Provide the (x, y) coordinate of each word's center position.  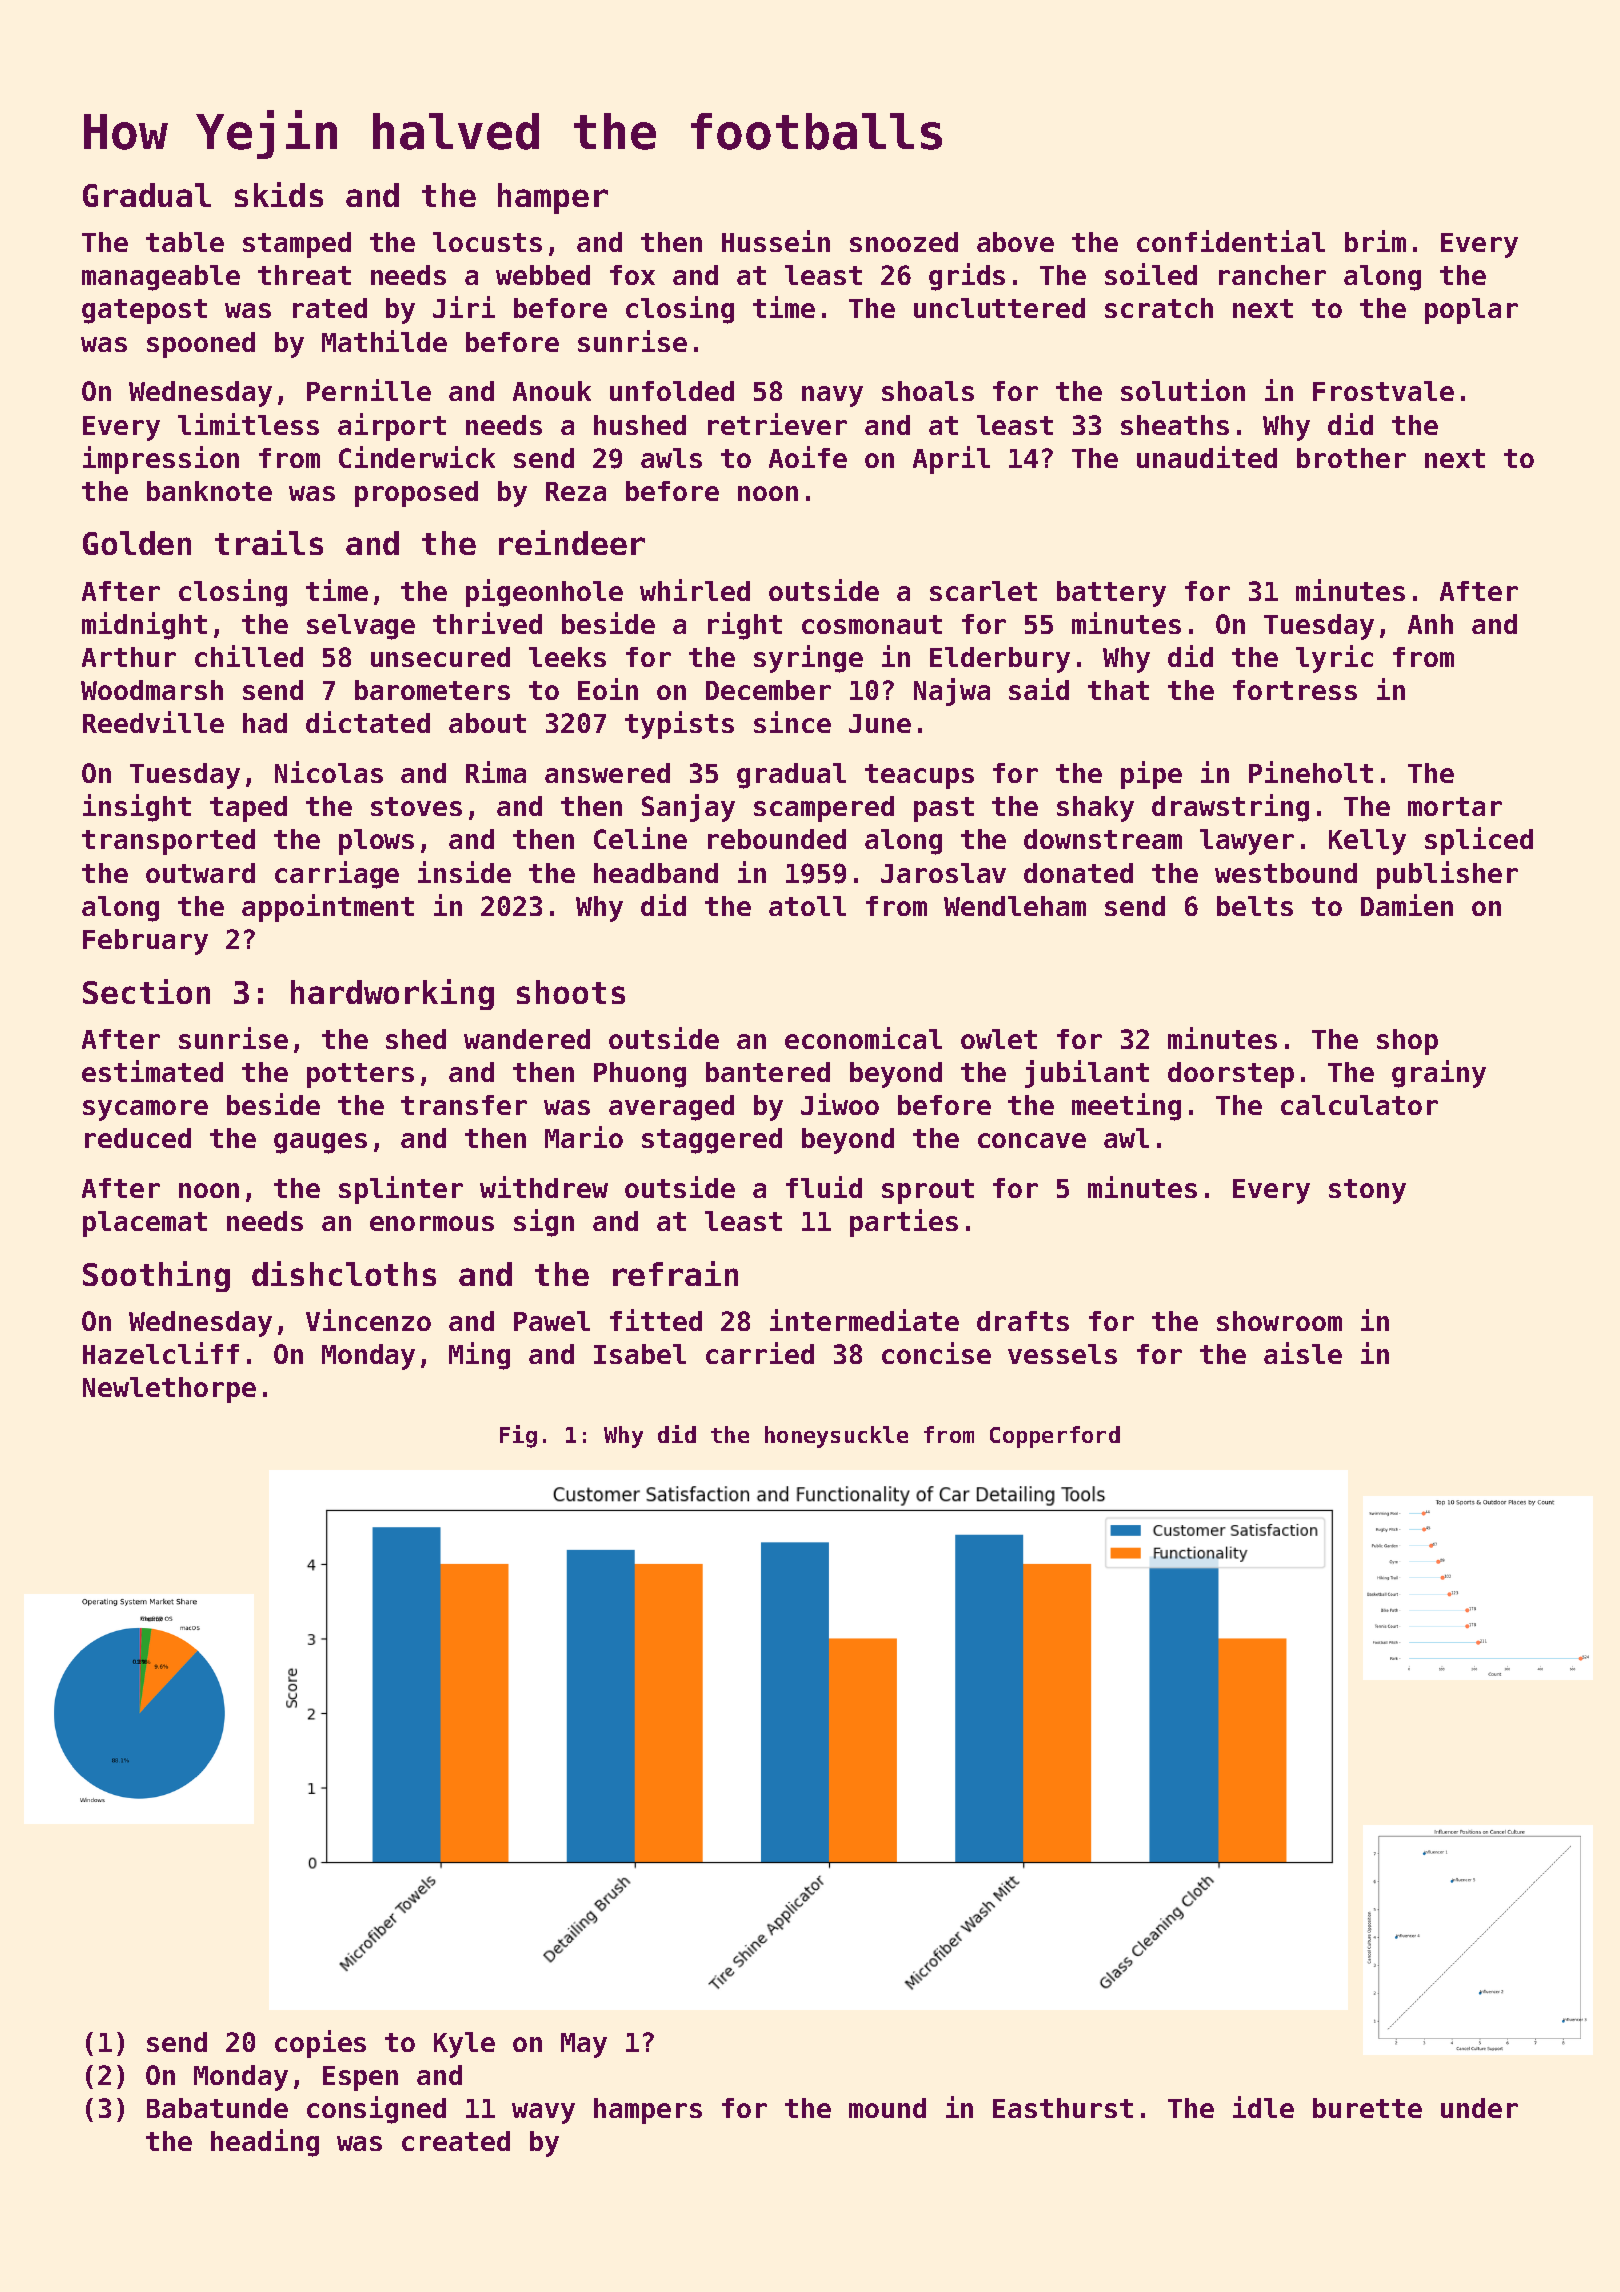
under (1479, 2108)
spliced (1479, 841)
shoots (571, 992)
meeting (1126, 1107)
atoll (807, 906)
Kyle (464, 2045)
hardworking (392, 994)
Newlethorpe (169, 1390)
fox (632, 275)
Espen (360, 2078)
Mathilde (384, 341)
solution (1183, 390)
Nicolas (329, 772)
